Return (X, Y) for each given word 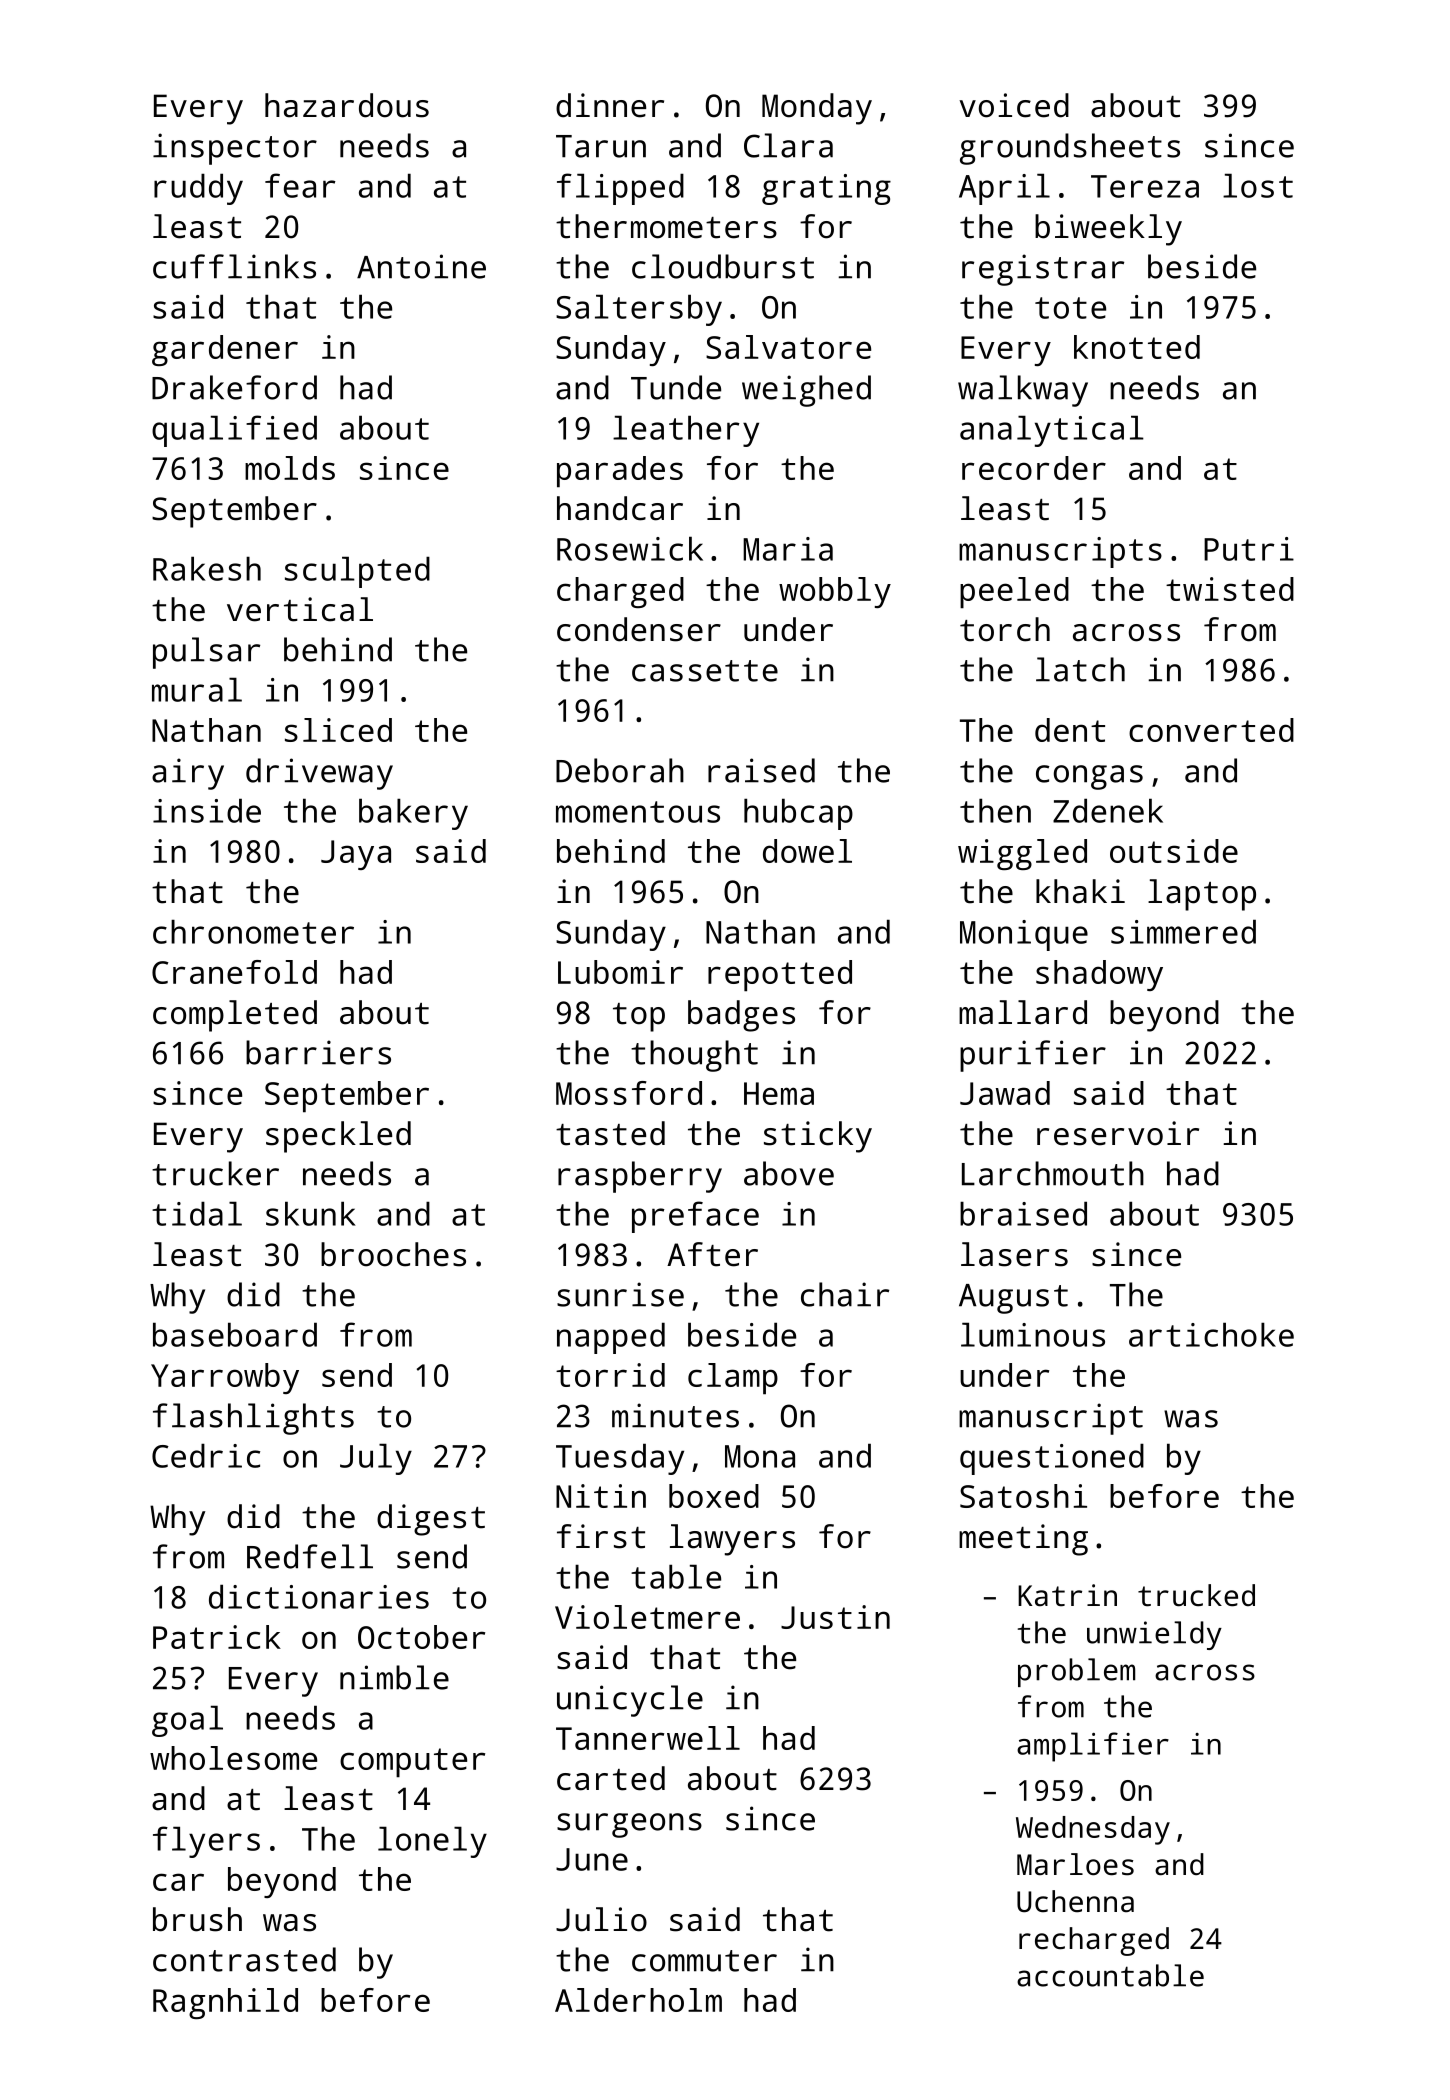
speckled (338, 1137)
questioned (1052, 1459)
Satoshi (1023, 1496)
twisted (1230, 589)
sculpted (357, 572)
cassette (705, 671)
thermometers (666, 226)
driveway (319, 774)
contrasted (244, 1959)
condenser (639, 629)
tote (1070, 308)
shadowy (1099, 975)
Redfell (310, 1556)
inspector (235, 149)
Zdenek (1108, 810)
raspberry (640, 1177)
